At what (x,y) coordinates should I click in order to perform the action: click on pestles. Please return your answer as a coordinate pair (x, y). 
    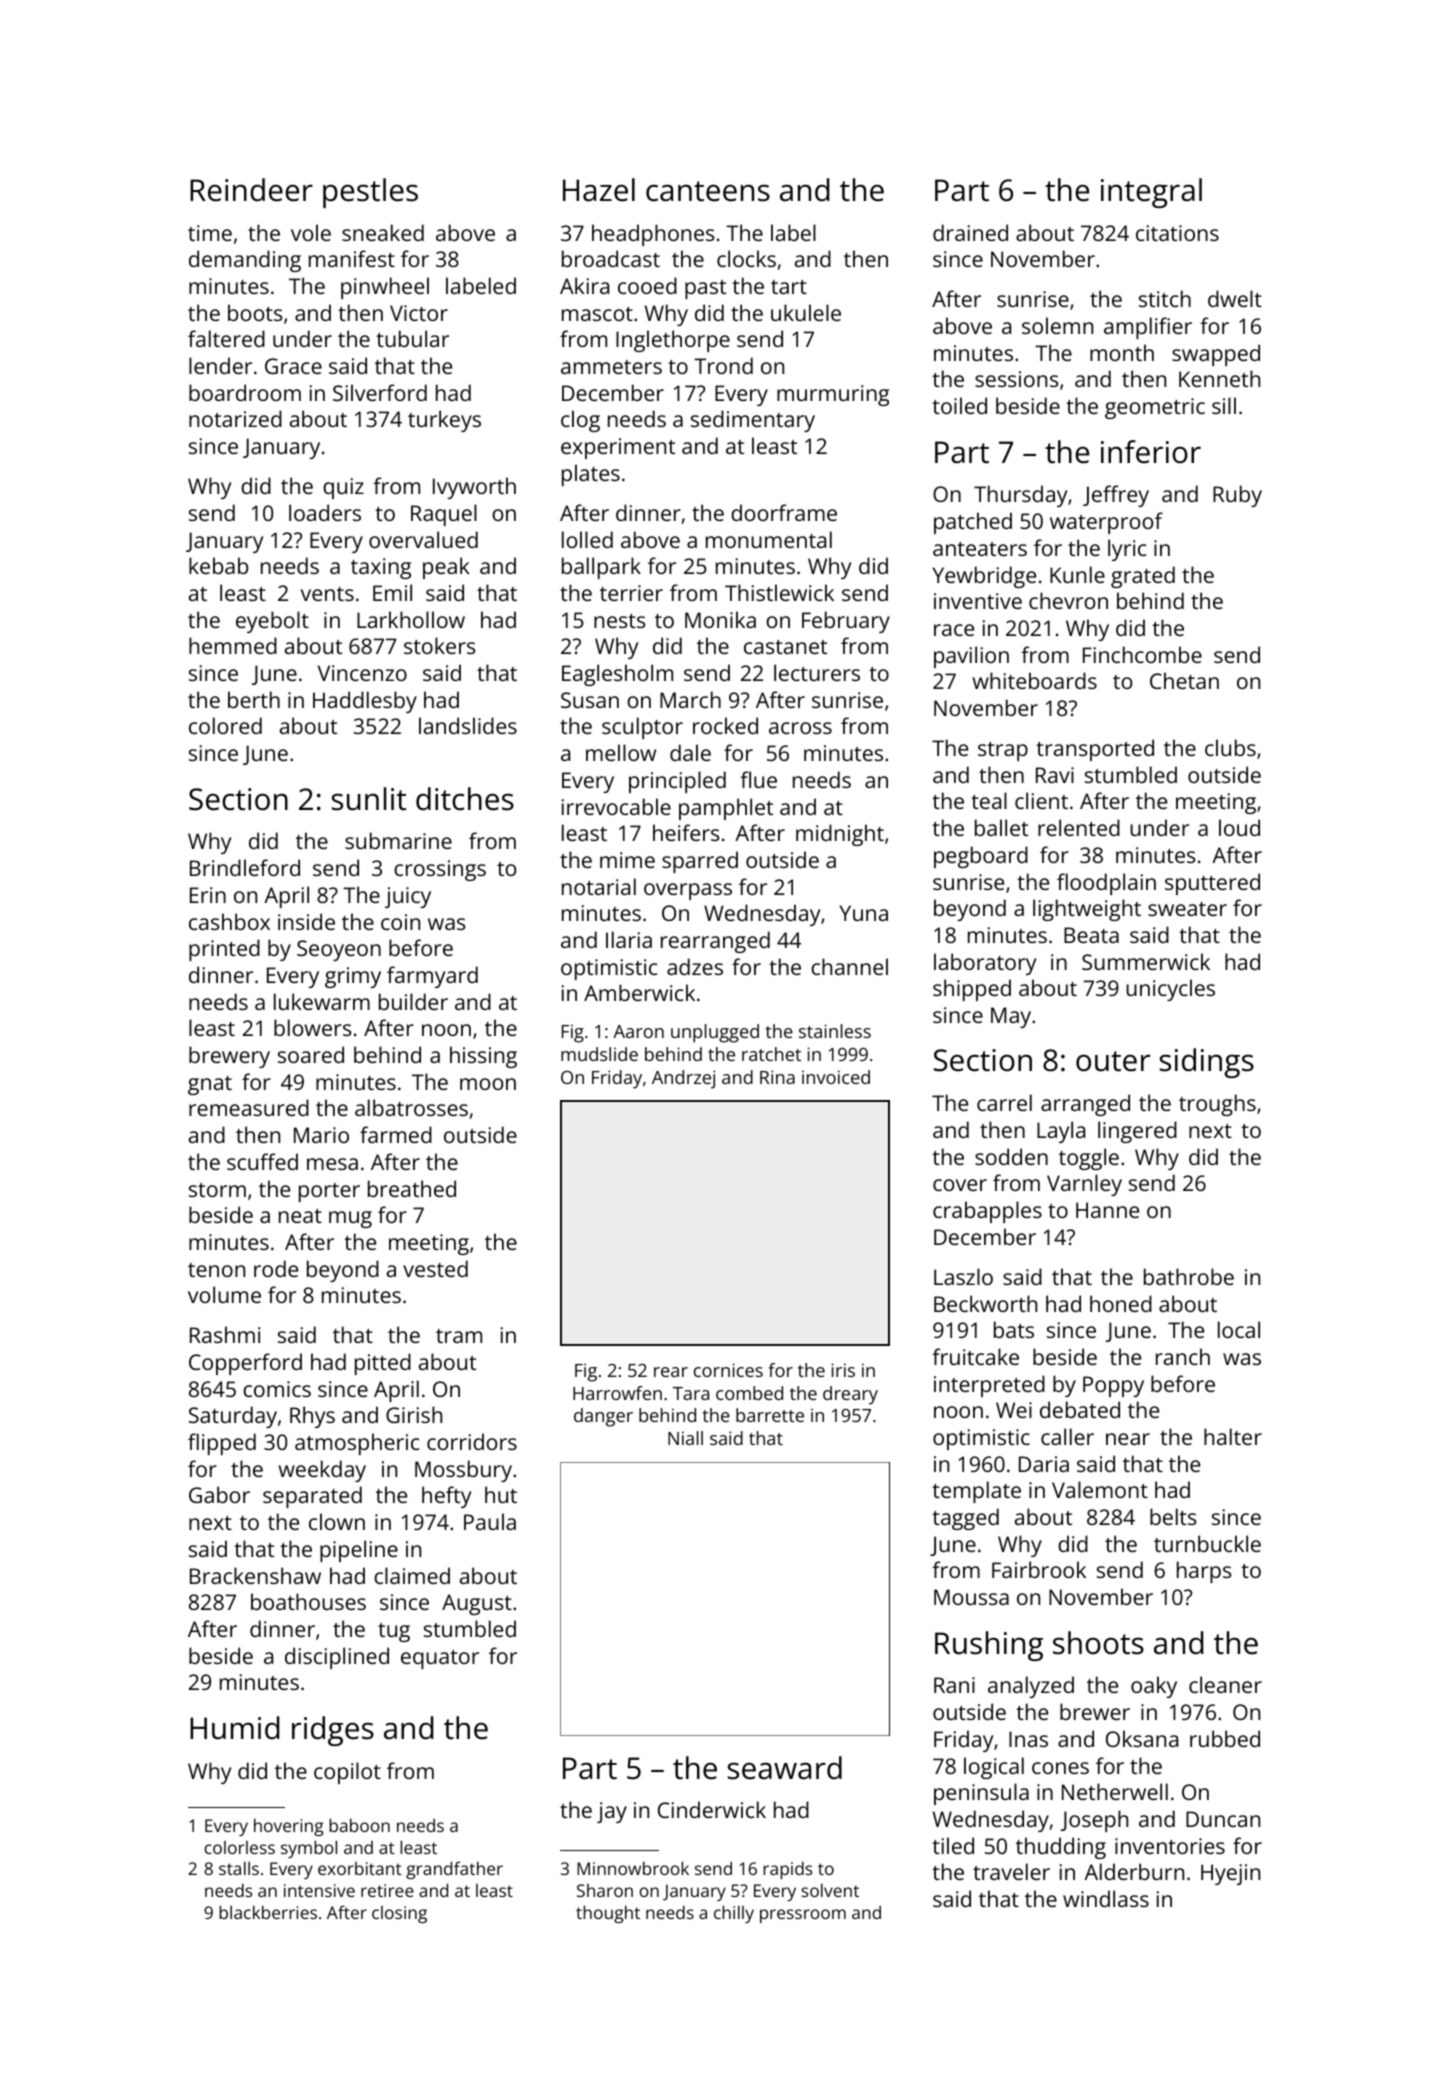
    Looking at the image, I should click on (370, 193).
